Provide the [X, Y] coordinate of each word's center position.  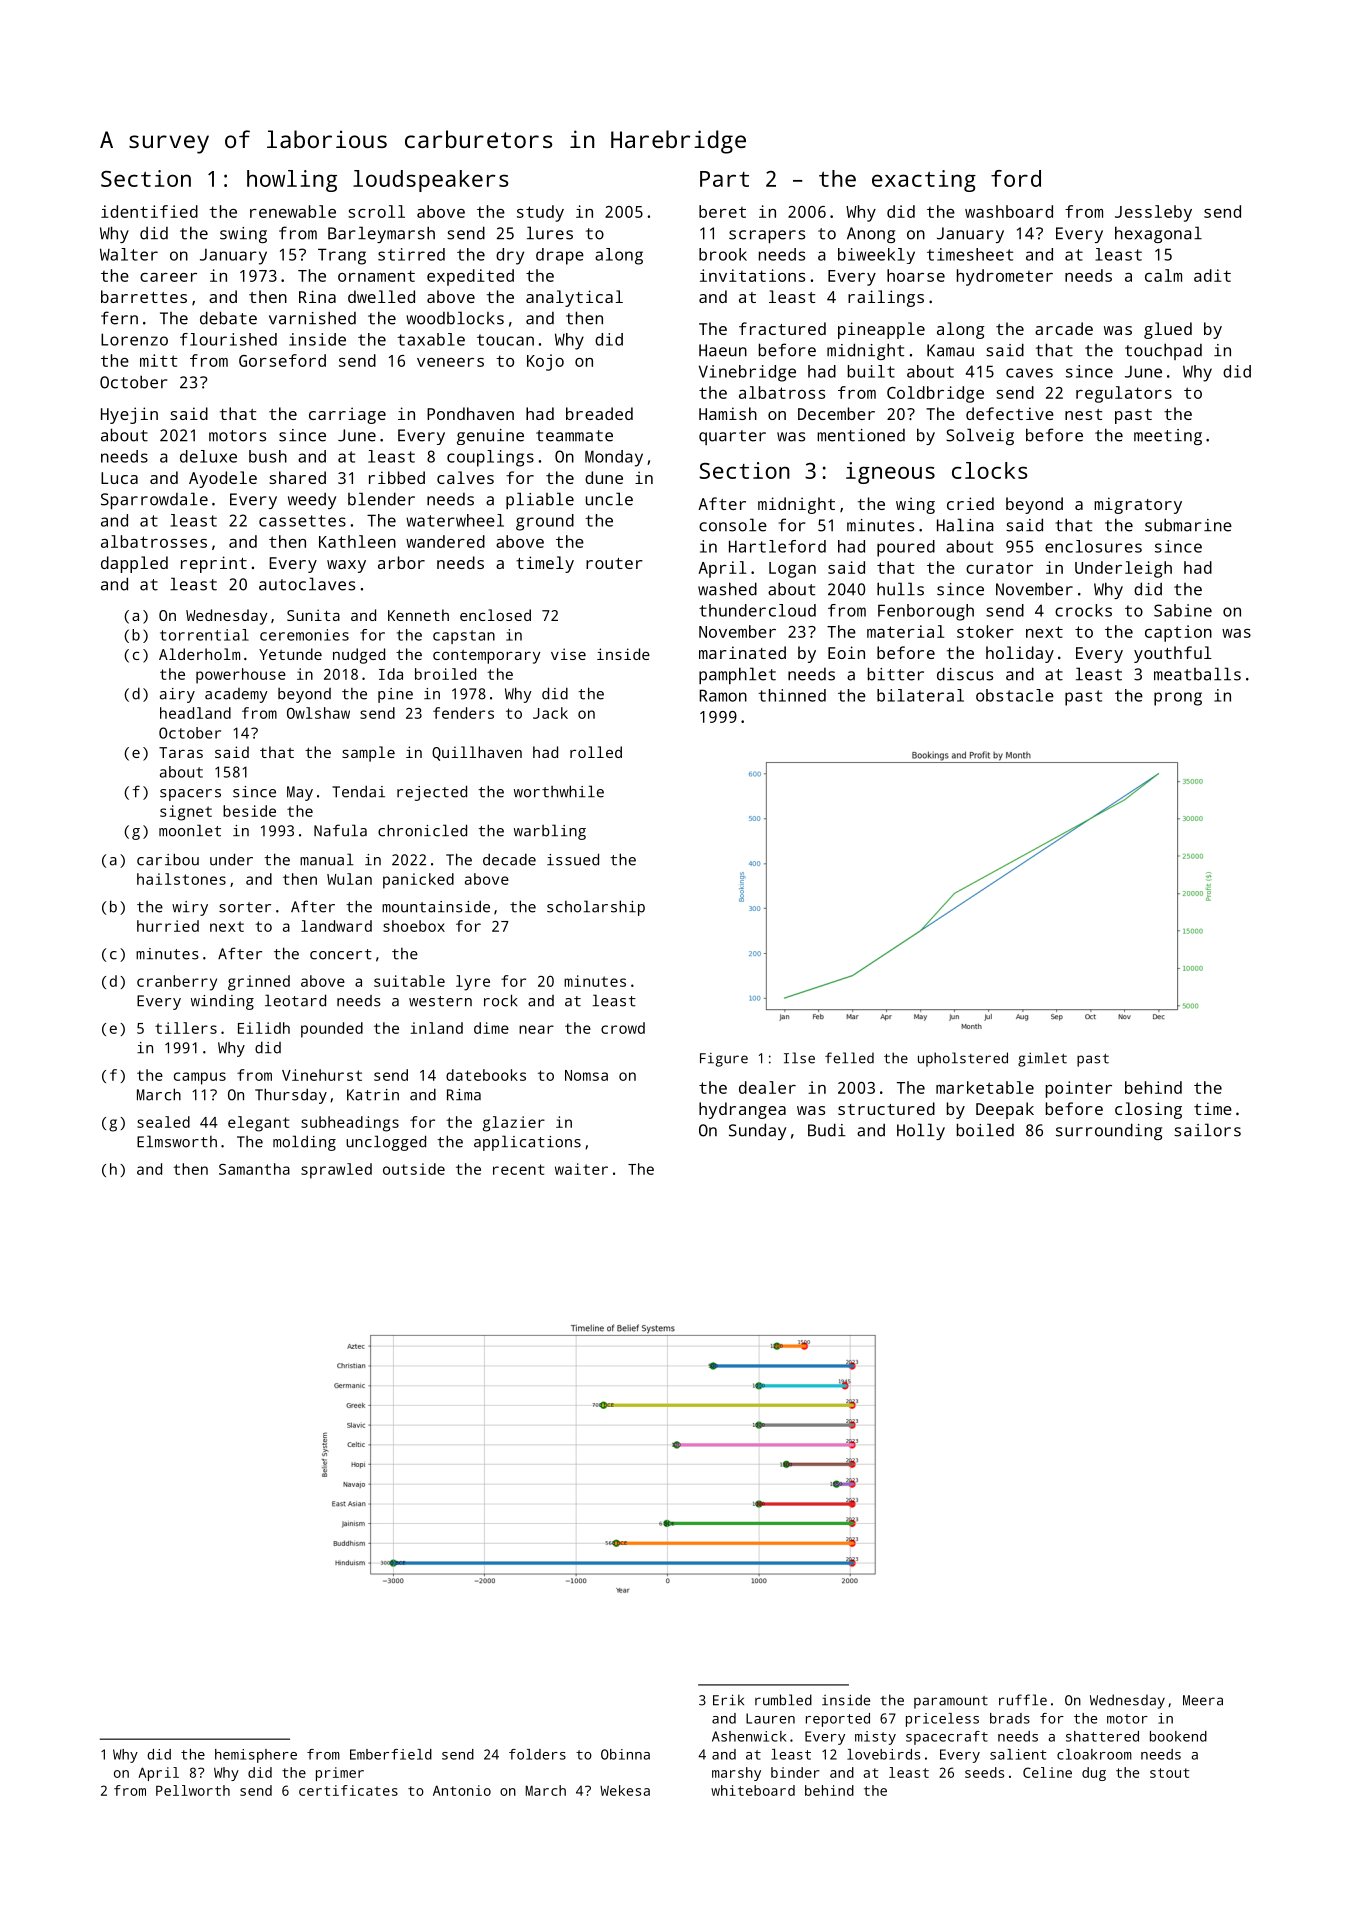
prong [1178, 699]
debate [228, 318]
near [536, 1029]
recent [518, 1169]
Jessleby [1153, 213]
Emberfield [391, 1754]
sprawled [336, 1171]
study [540, 213]
